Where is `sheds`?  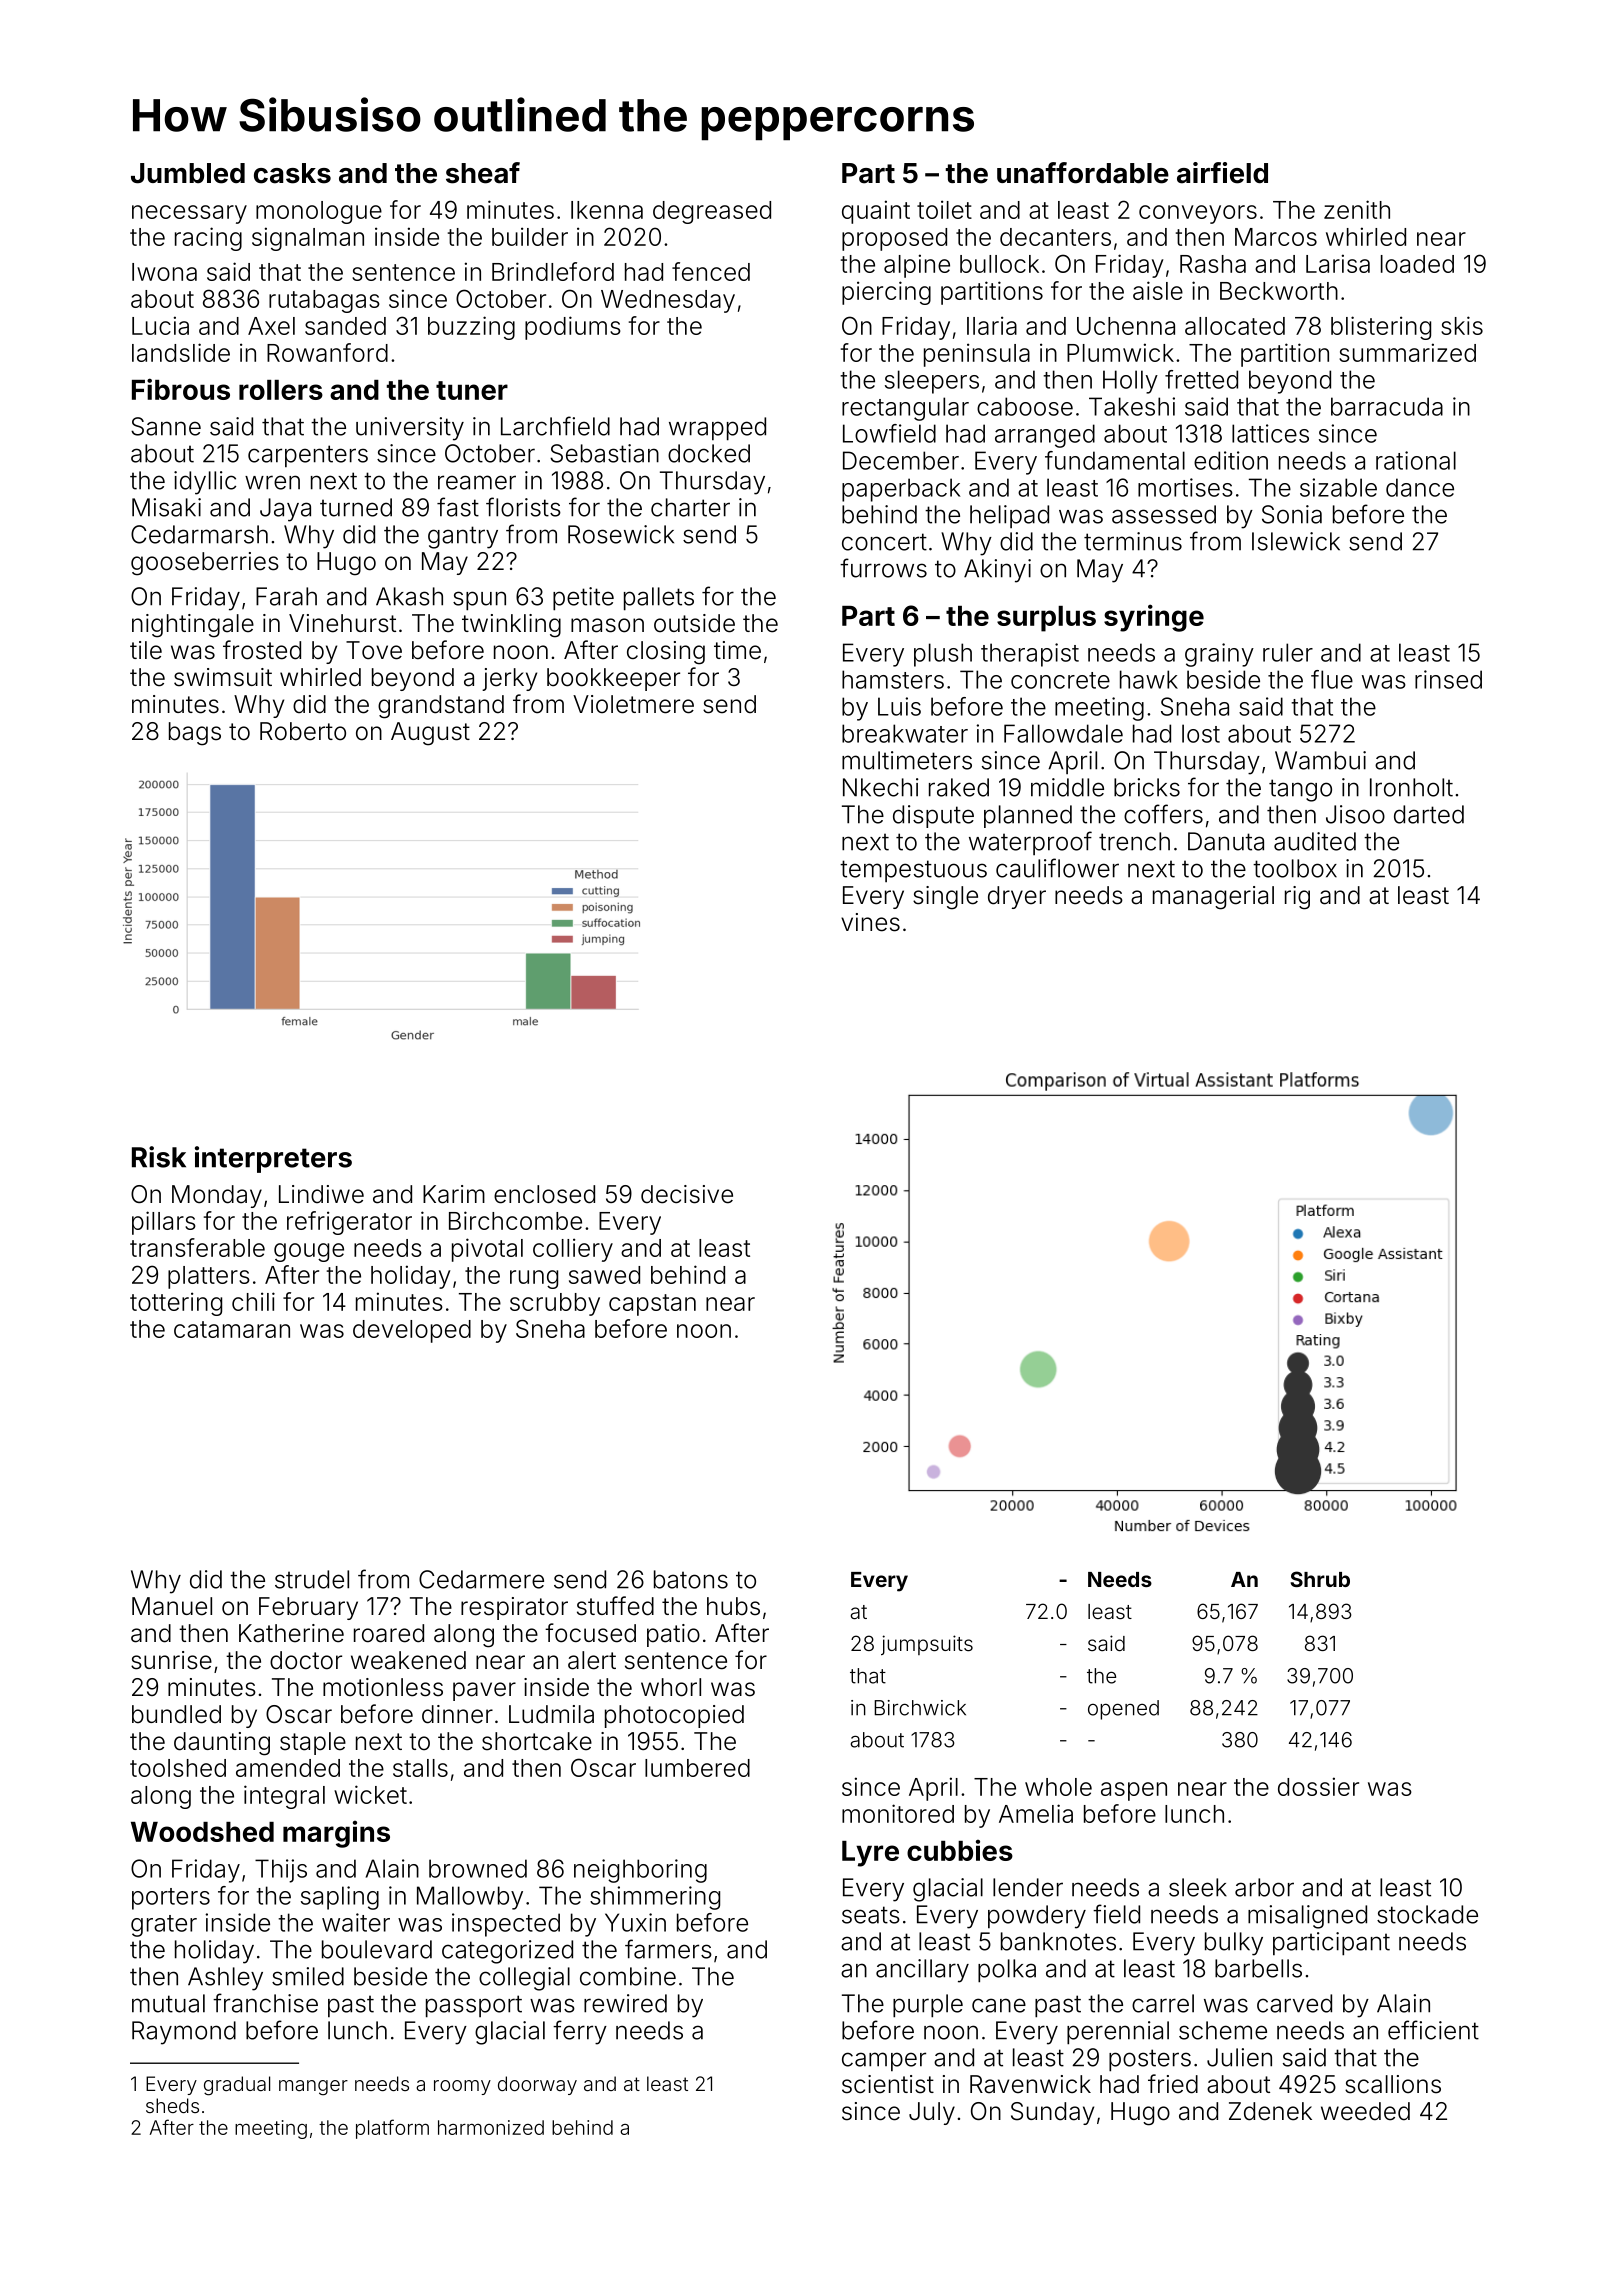
sheds is located at coordinates (172, 2105).
